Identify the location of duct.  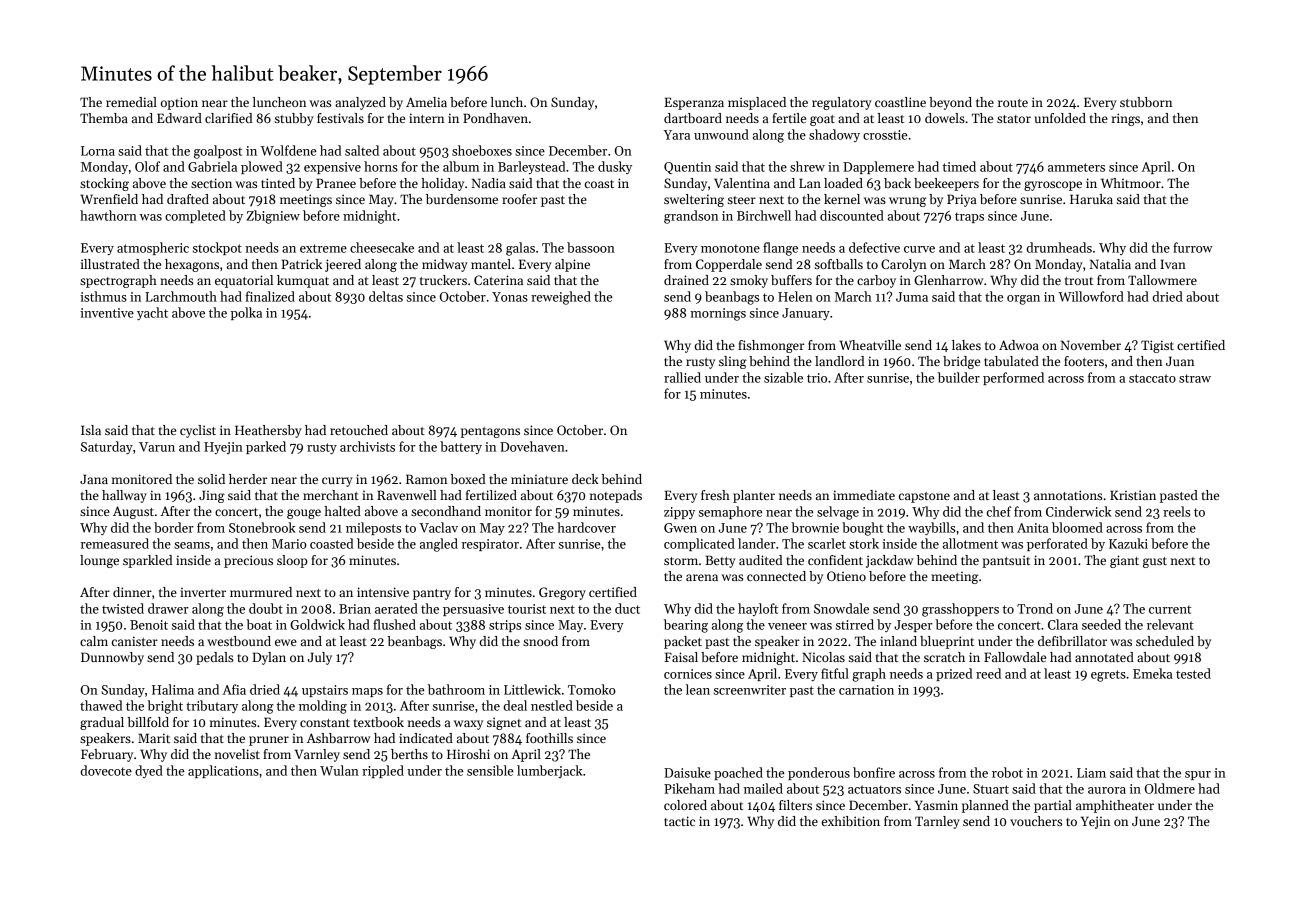
(627, 608).
